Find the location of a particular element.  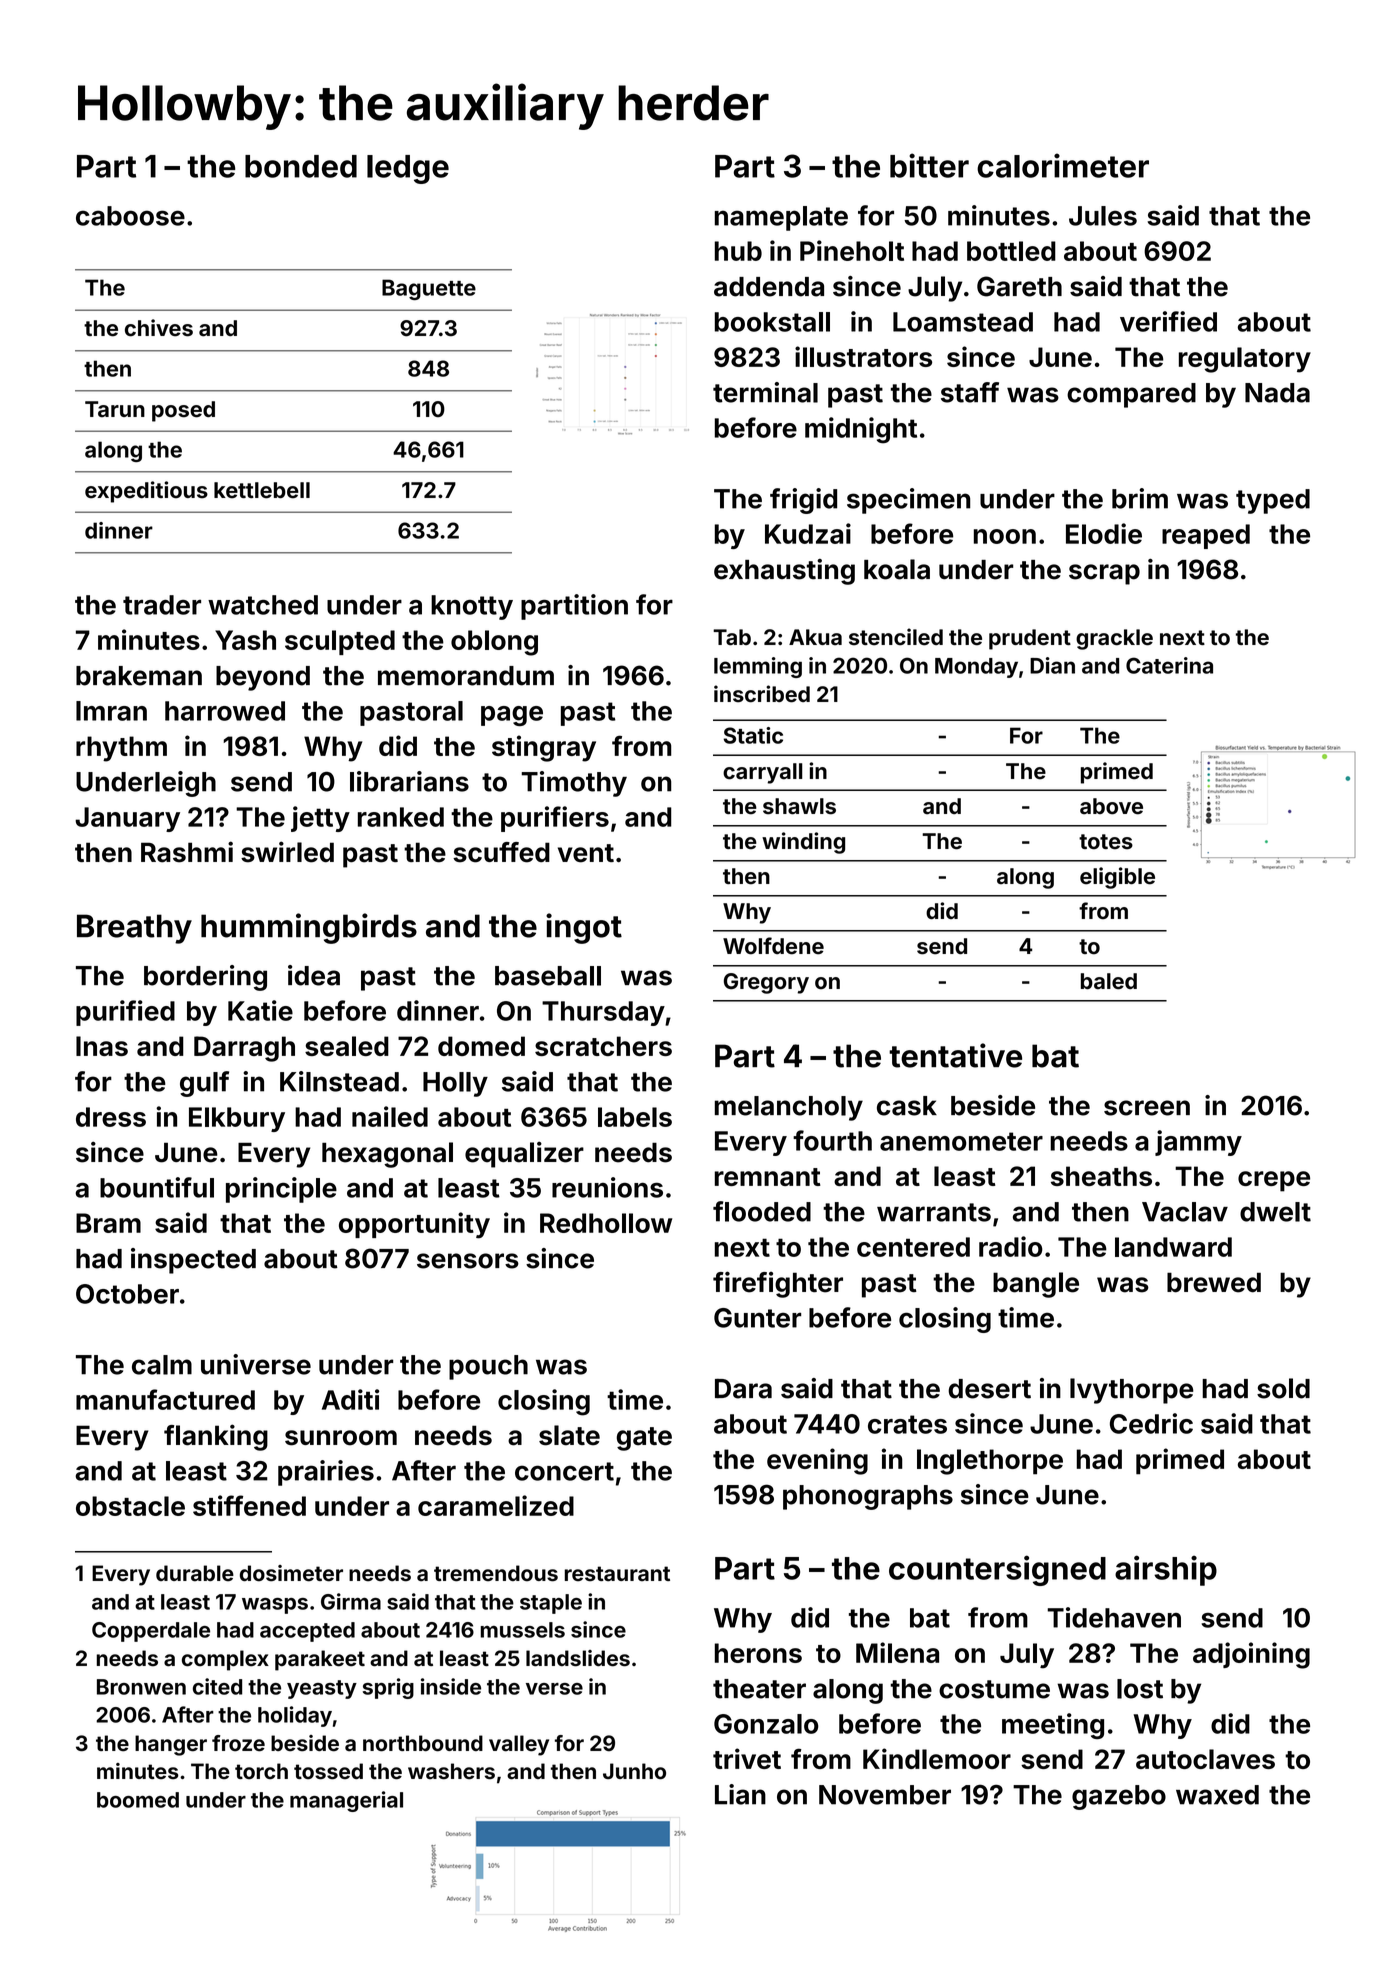

Copperdale is located at coordinates (151, 1632).
